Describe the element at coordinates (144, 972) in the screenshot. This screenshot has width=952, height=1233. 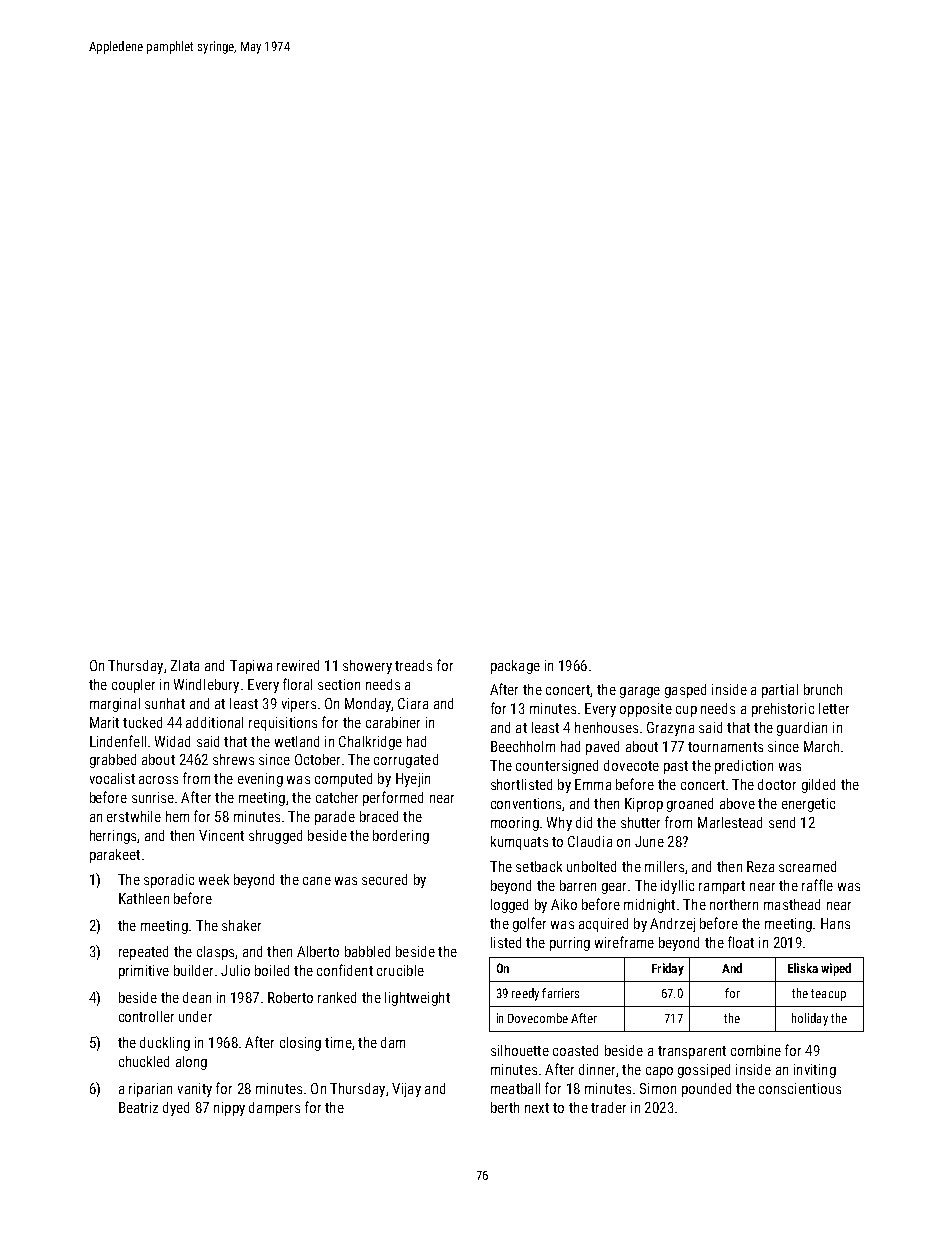
I see `primitive` at that location.
